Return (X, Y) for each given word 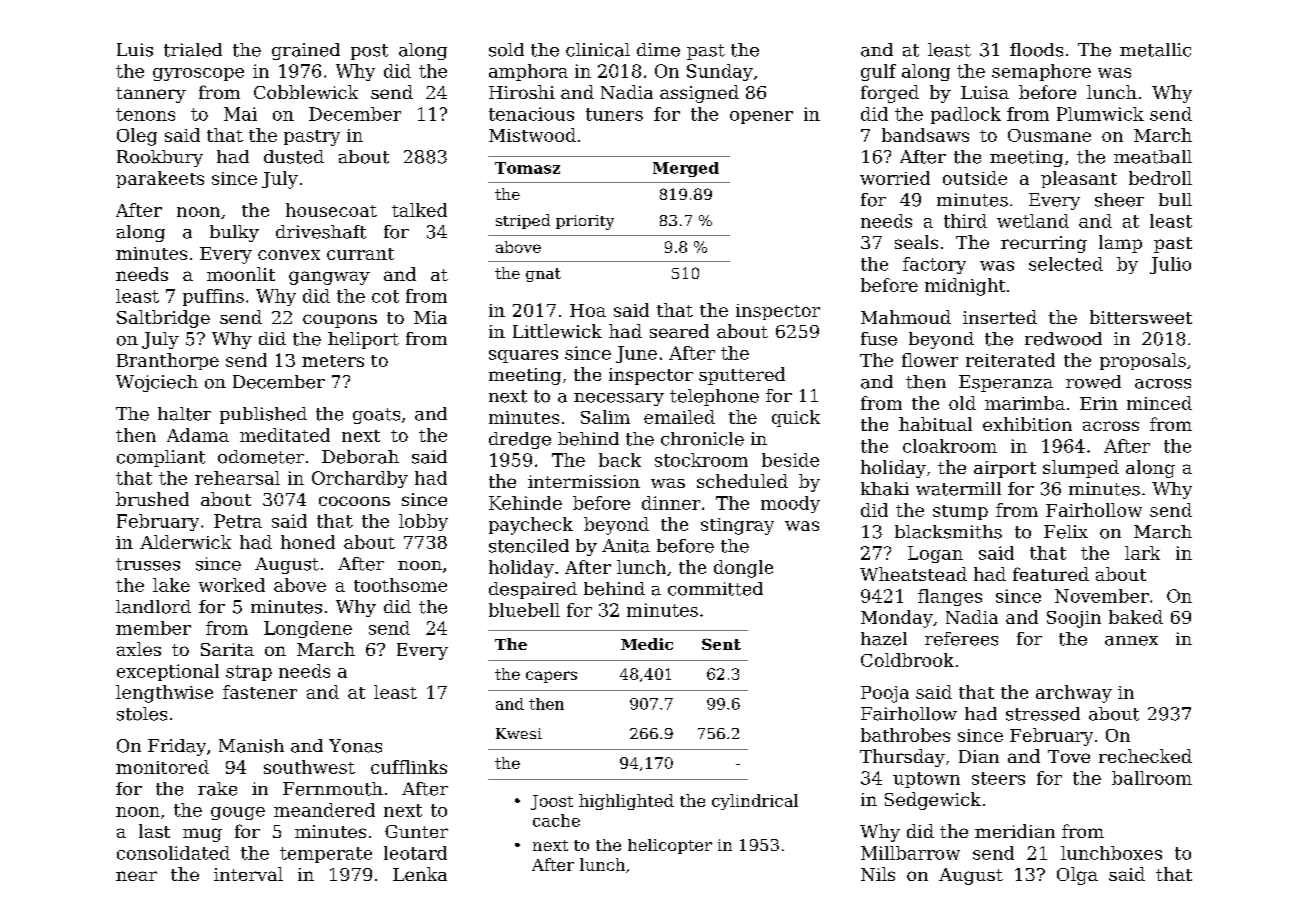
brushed (152, 499)
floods (1036, 50)
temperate (326, 855)
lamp (1120, 244)
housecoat (331, 210)
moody (790, 504)
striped (523, 221)
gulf (878, 72)
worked (232, 585)
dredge (520, 440)
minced (1159, 403)
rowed (1093, 382)
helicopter (670, 846)
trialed (193, 50)
